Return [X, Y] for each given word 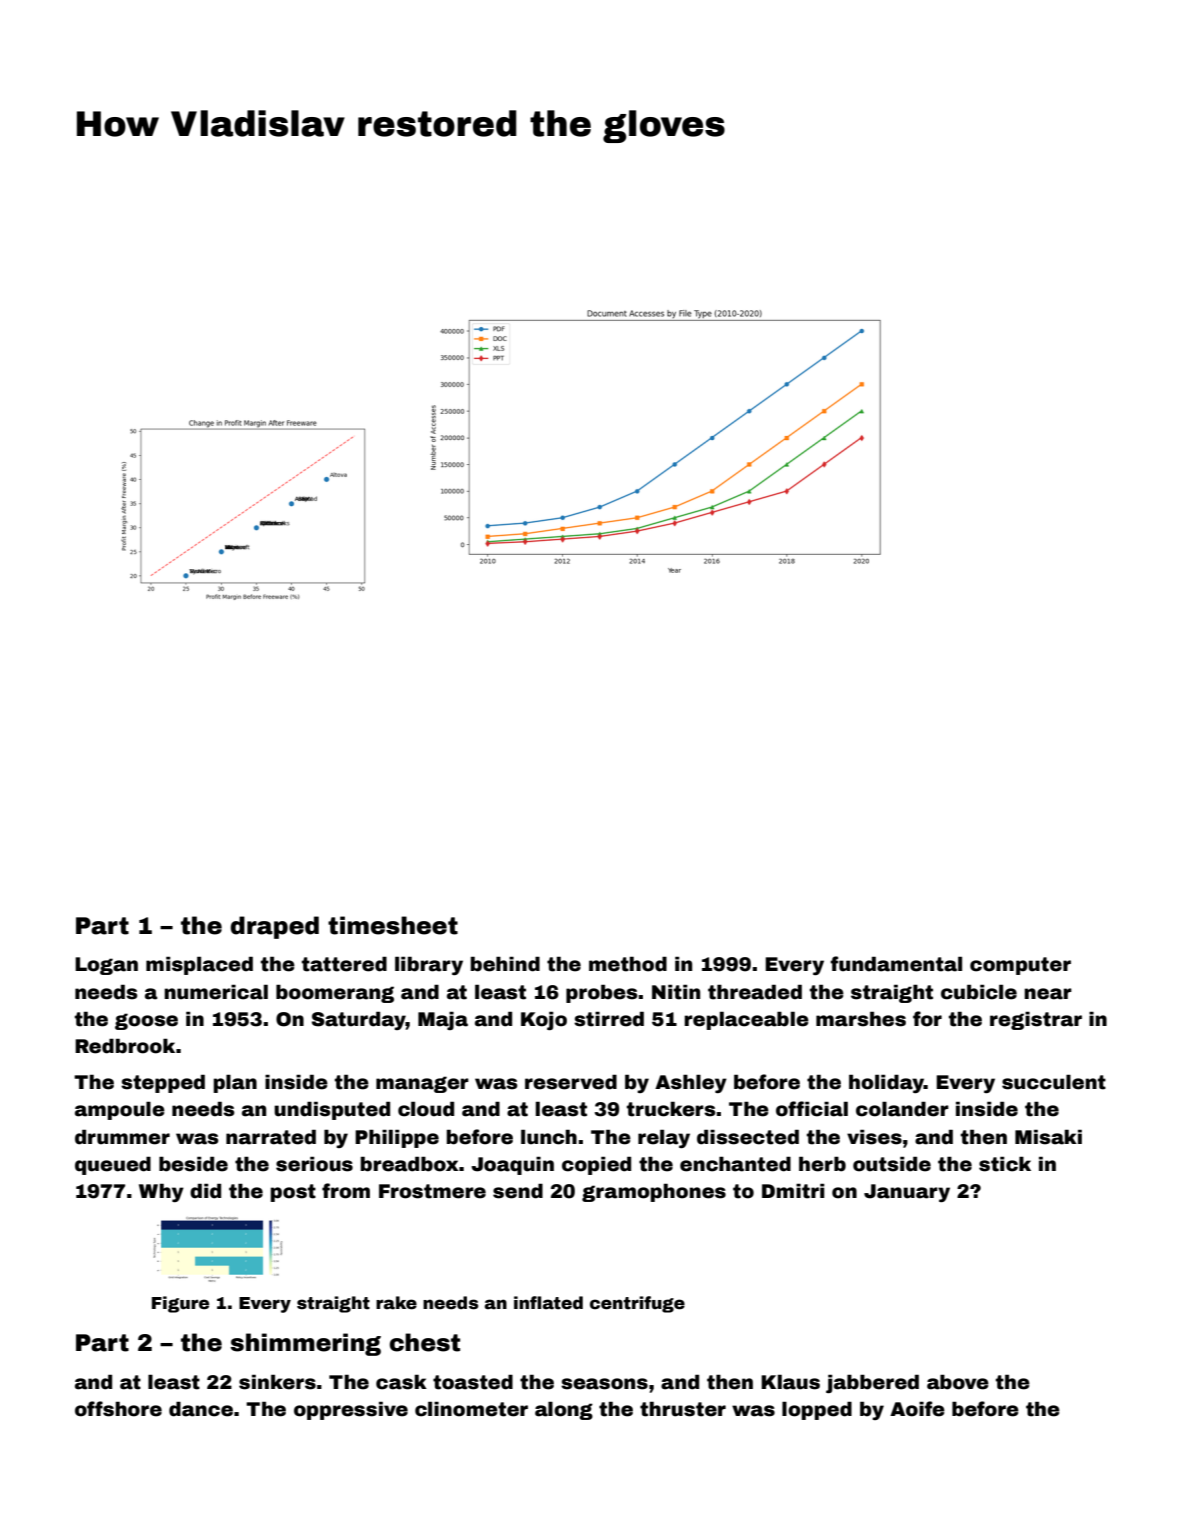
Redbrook [125, 1046]
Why [161, 1192]
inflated [548, 1303]
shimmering [305, 1344]
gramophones [654, 1192]
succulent [1054, 1082]
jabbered [872, 1383]
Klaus [790, 1382]
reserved [571, 1082]
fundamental [896, 964]
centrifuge [637, 1304]
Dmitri [793, 1191]
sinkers [277, 1382]
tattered [344, 964]
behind [505, 964]
